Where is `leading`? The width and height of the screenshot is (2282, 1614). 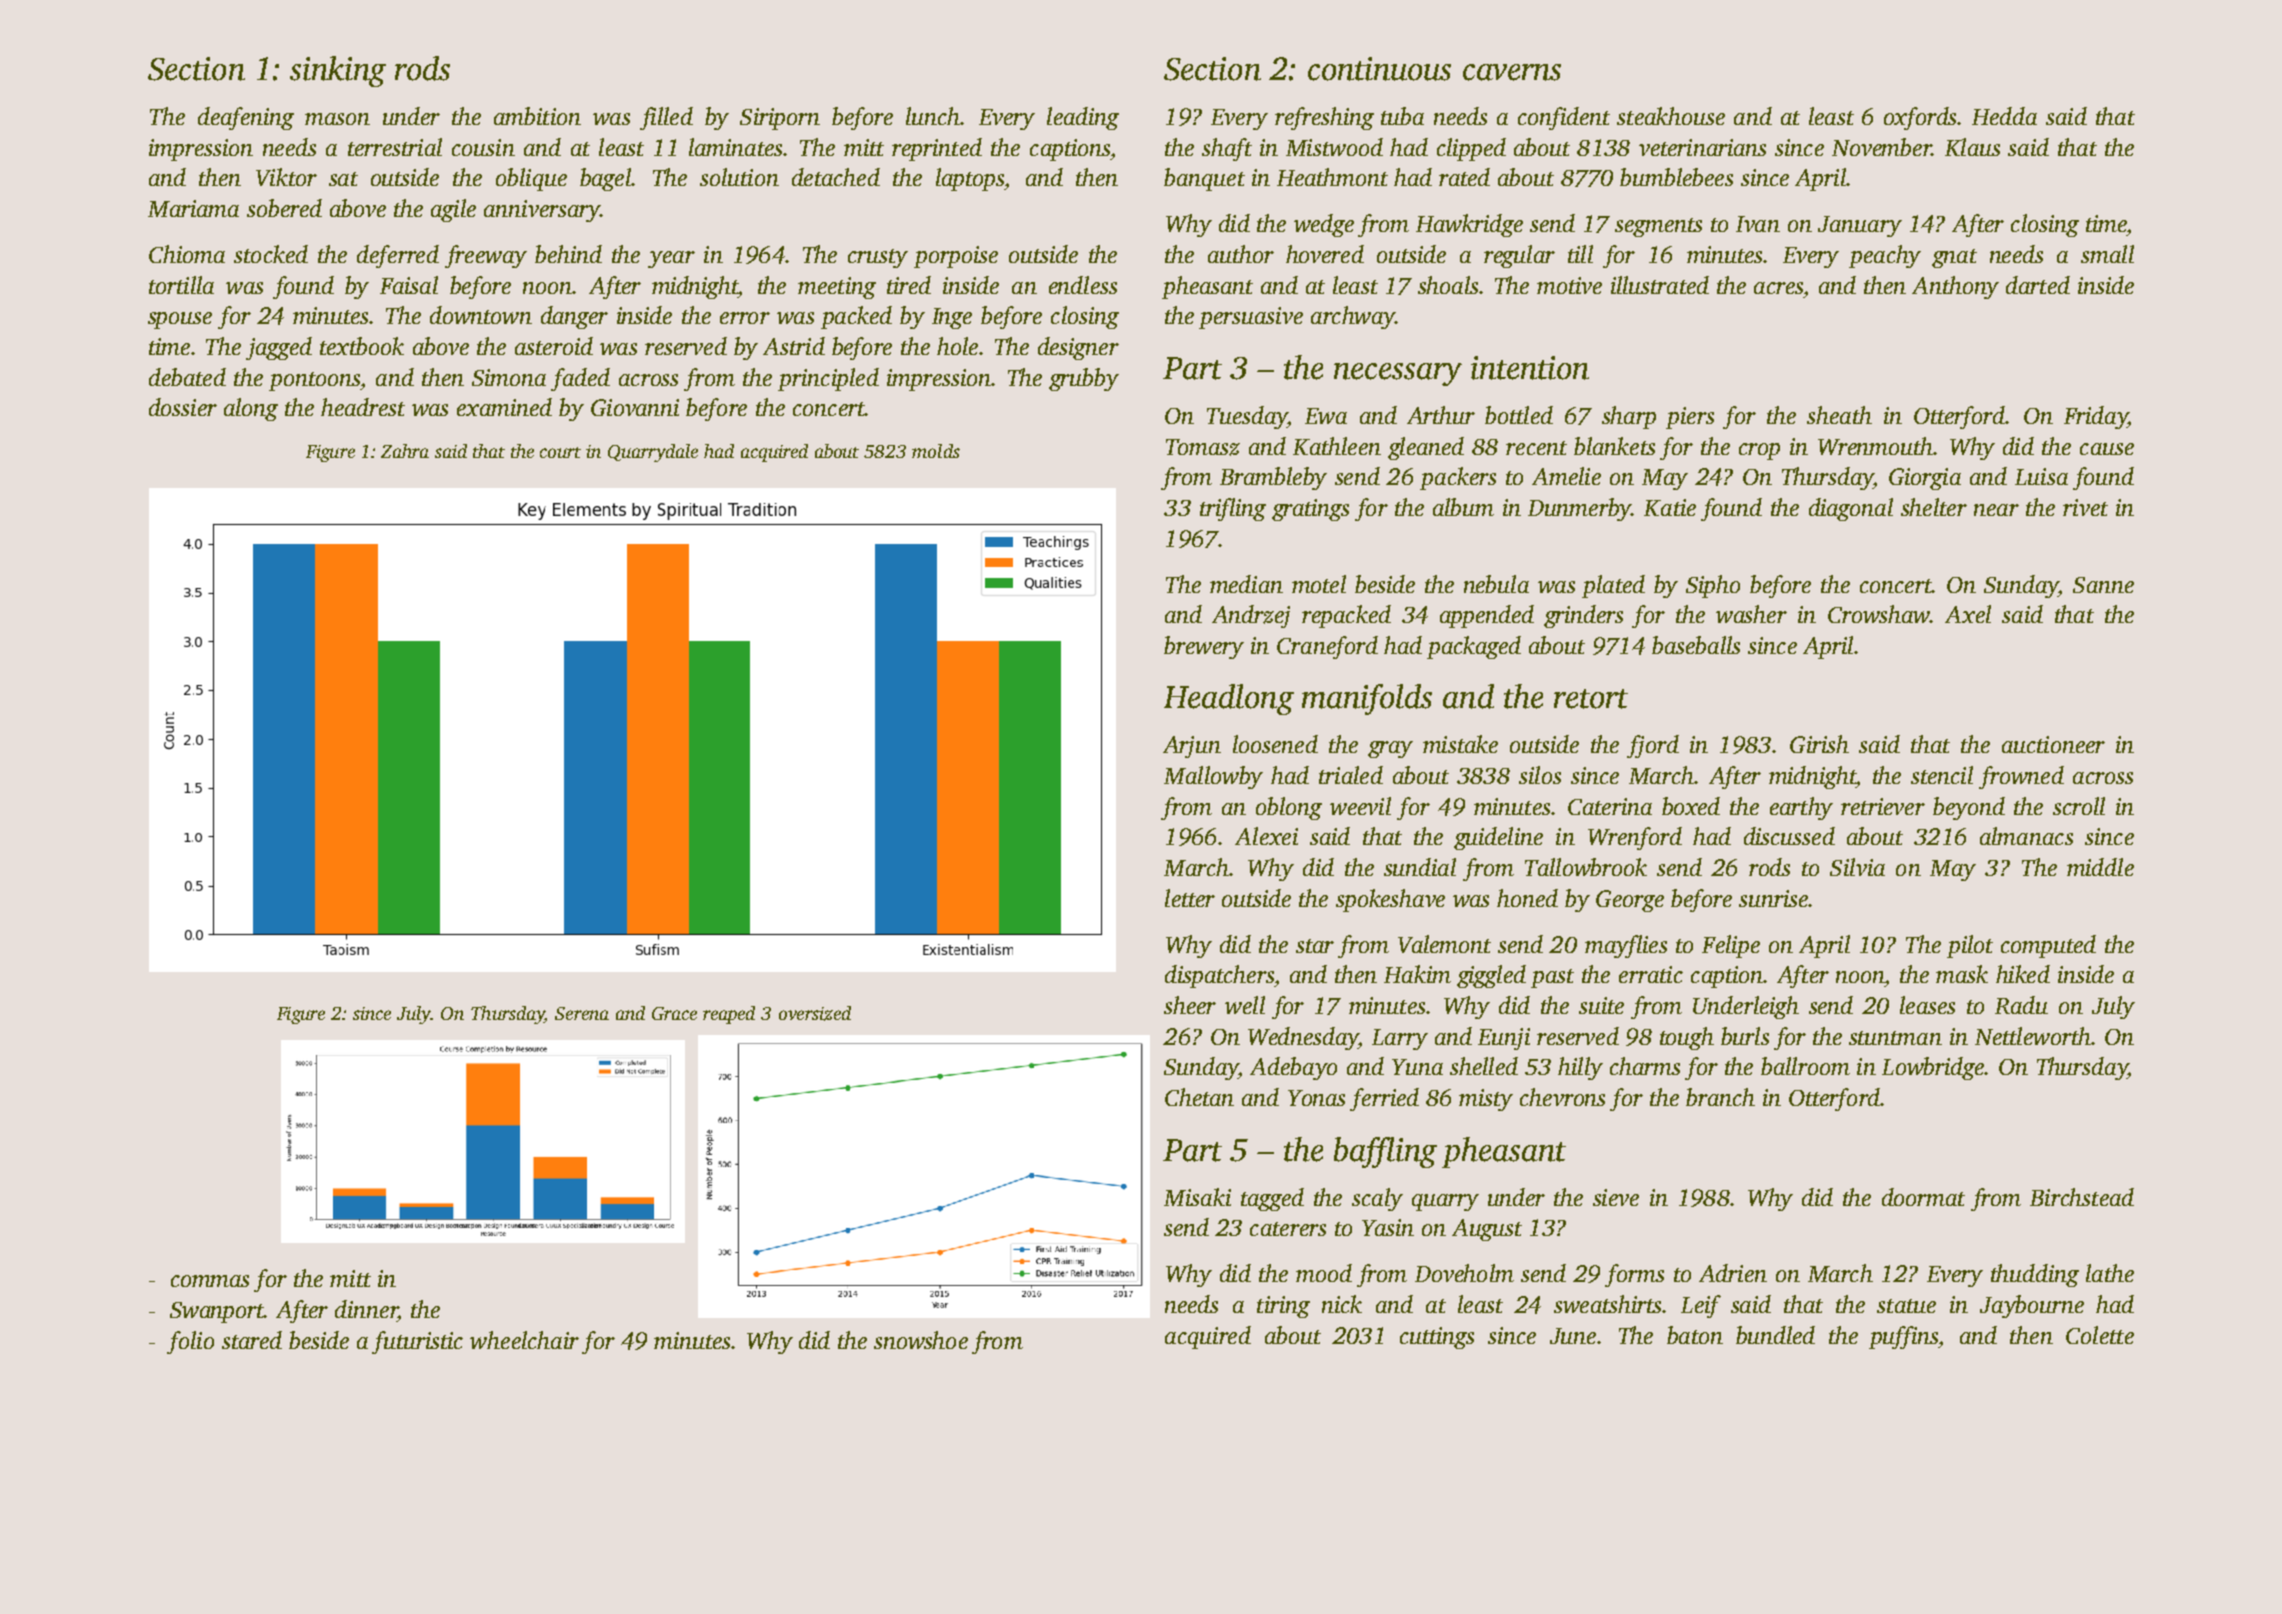
leading is located at coordinates (1083, 118).
